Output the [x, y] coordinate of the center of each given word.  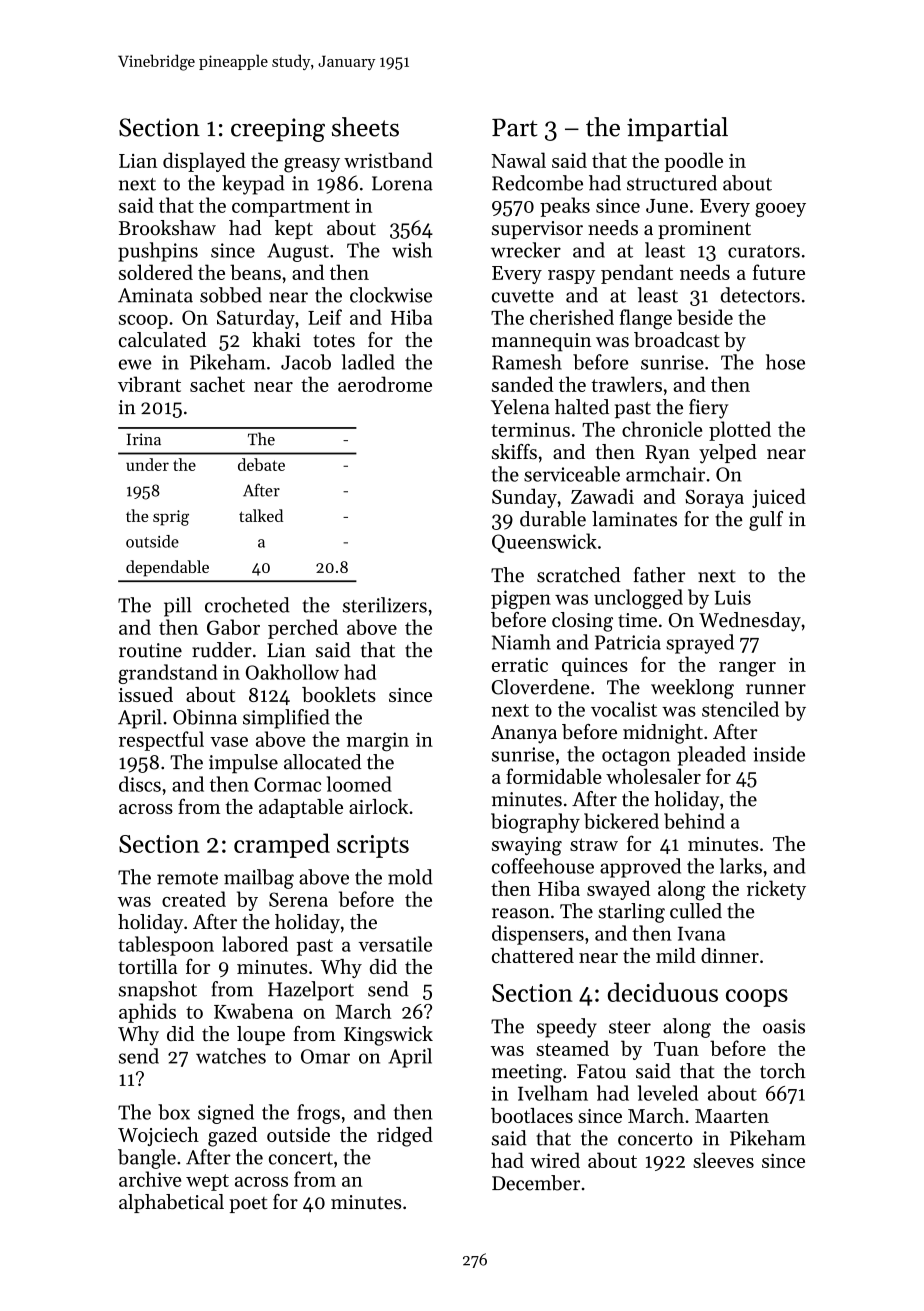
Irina [144, 439]
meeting [527, 1073]
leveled [668, 1093]
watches [231, 1056]
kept [294, 229]
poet [248, 1205]
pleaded [711, 756]
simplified [286, 719]
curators [764, 251]
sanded [523, 384]
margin [377, 742]
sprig [171, 518]
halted [582, 407]
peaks [565, 207]
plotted [740, 431]
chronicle [662, 429]
